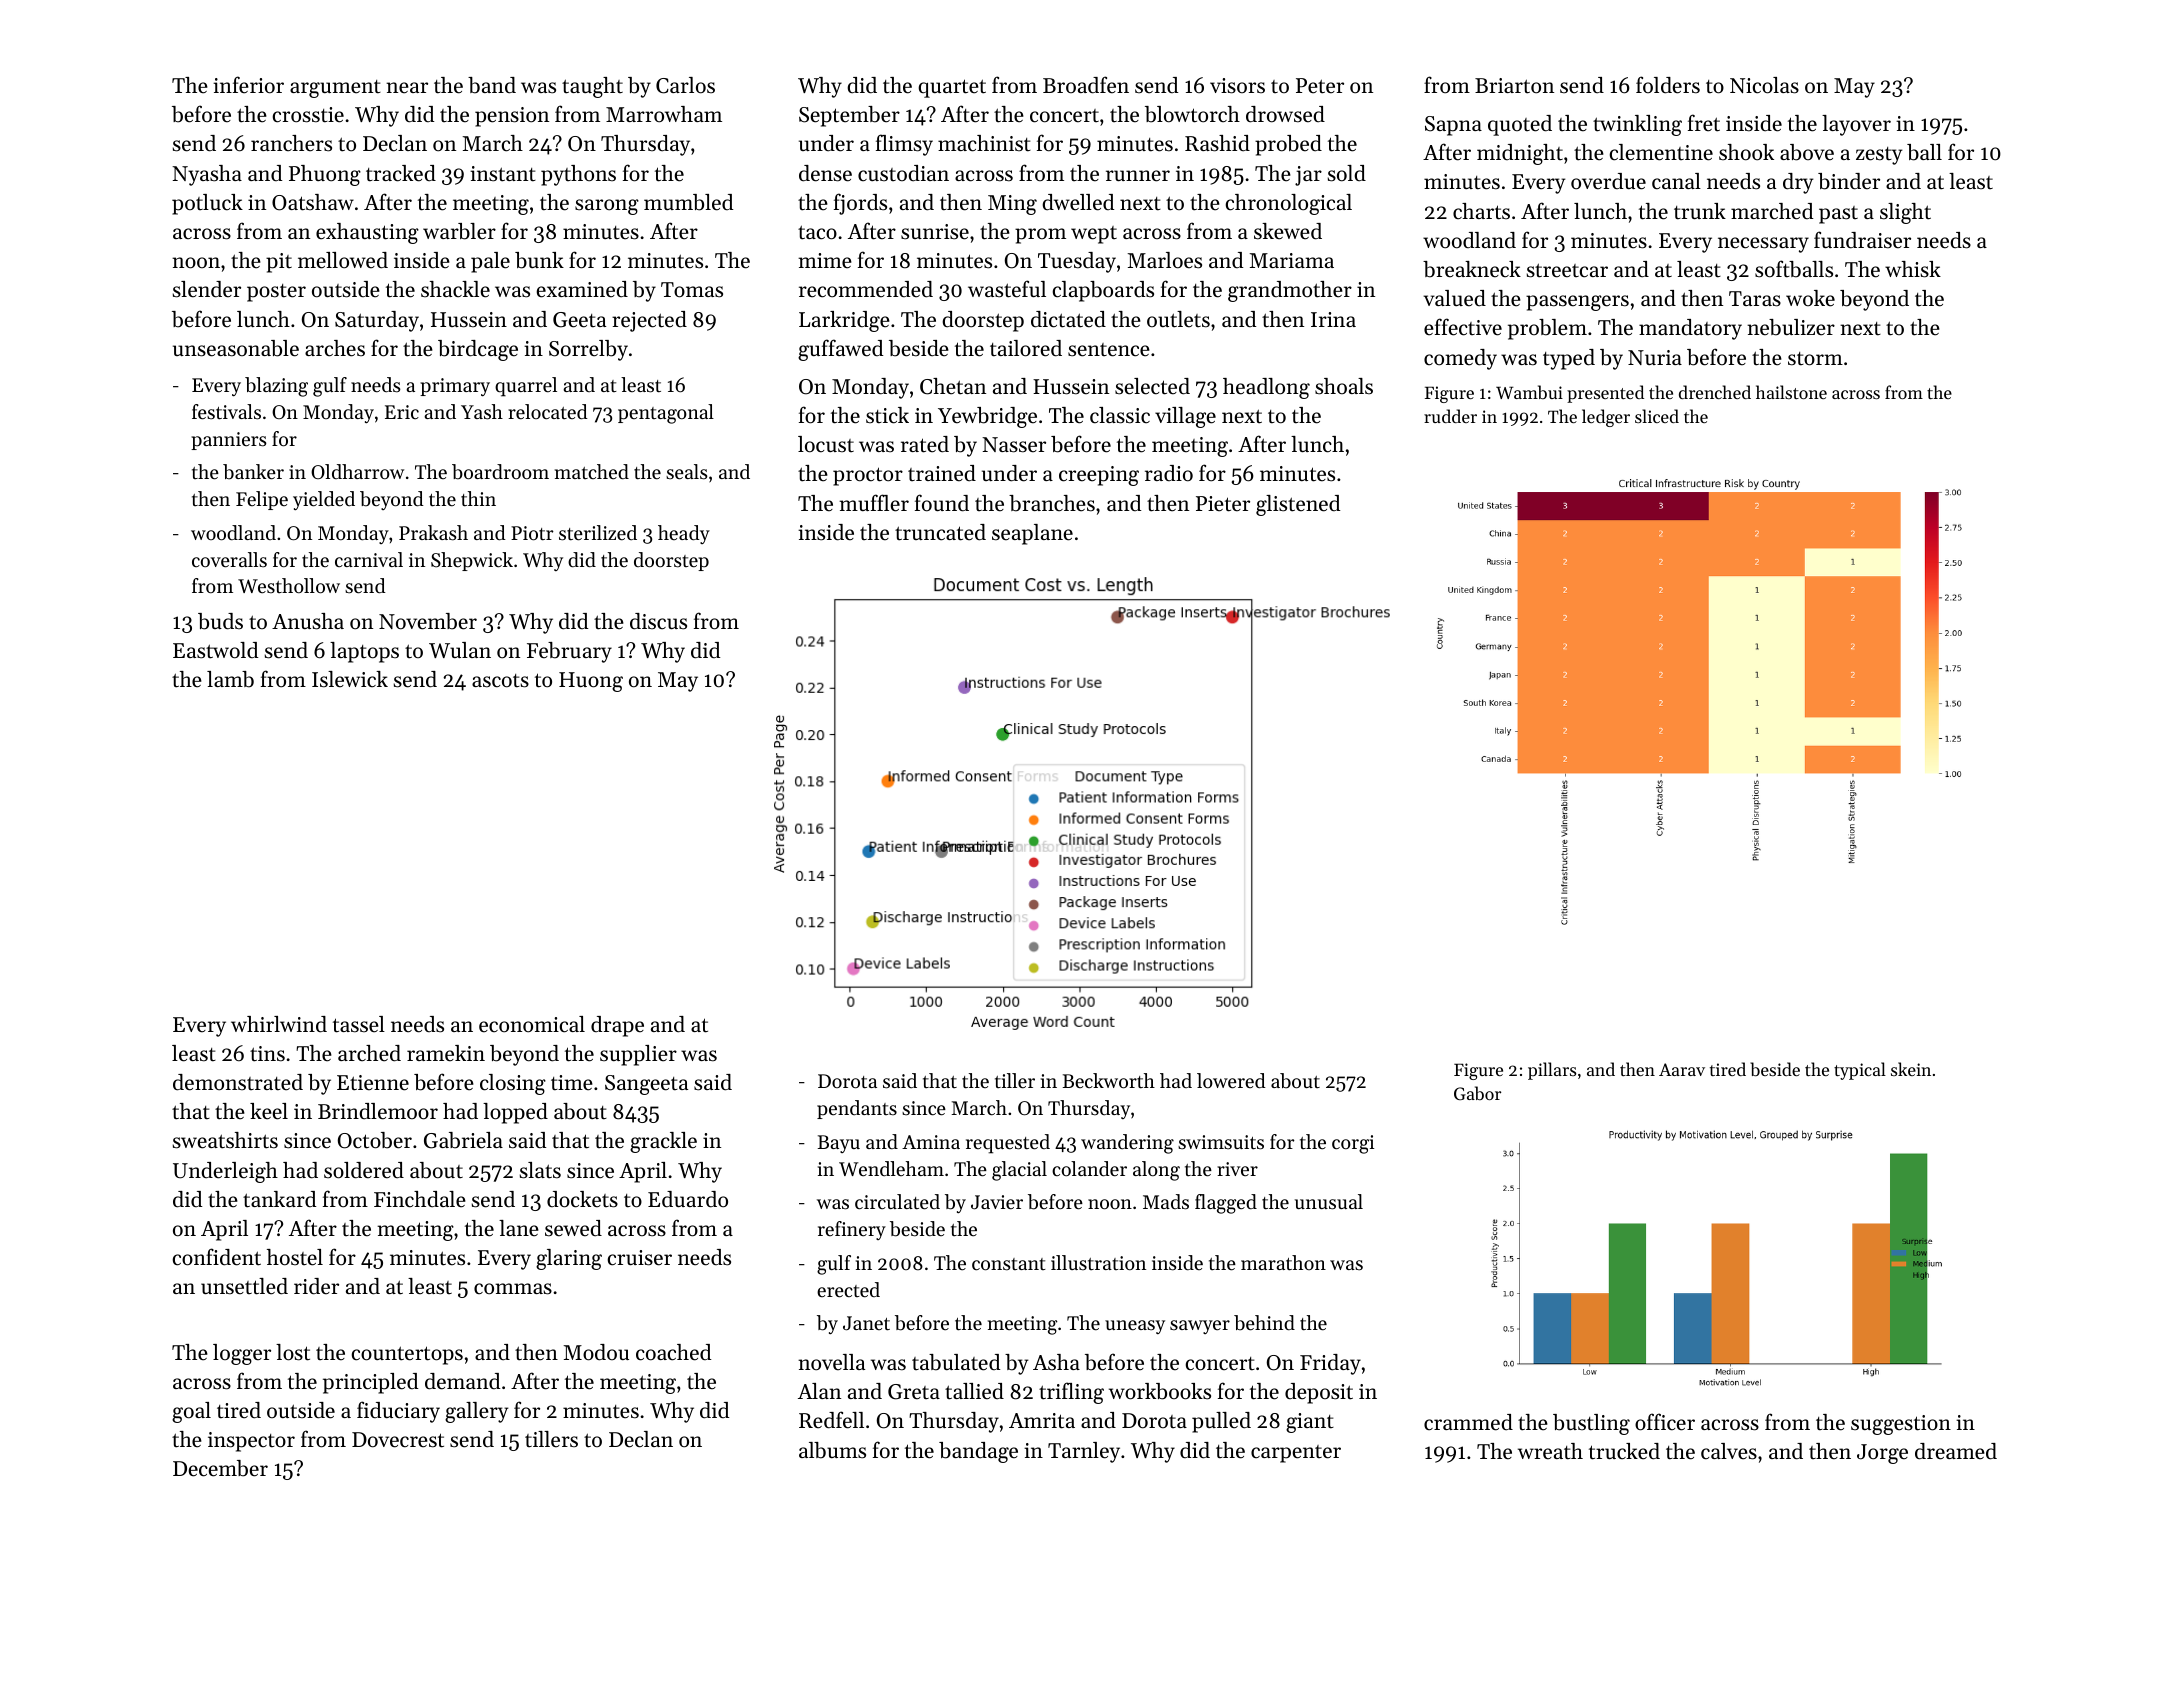 The width and height of the screenshot is (2178, 1683). What do you see at coordinates (1109, 1081) in the screenshot?
I see `Beckworth` at bounding box center [1109, 1081].
